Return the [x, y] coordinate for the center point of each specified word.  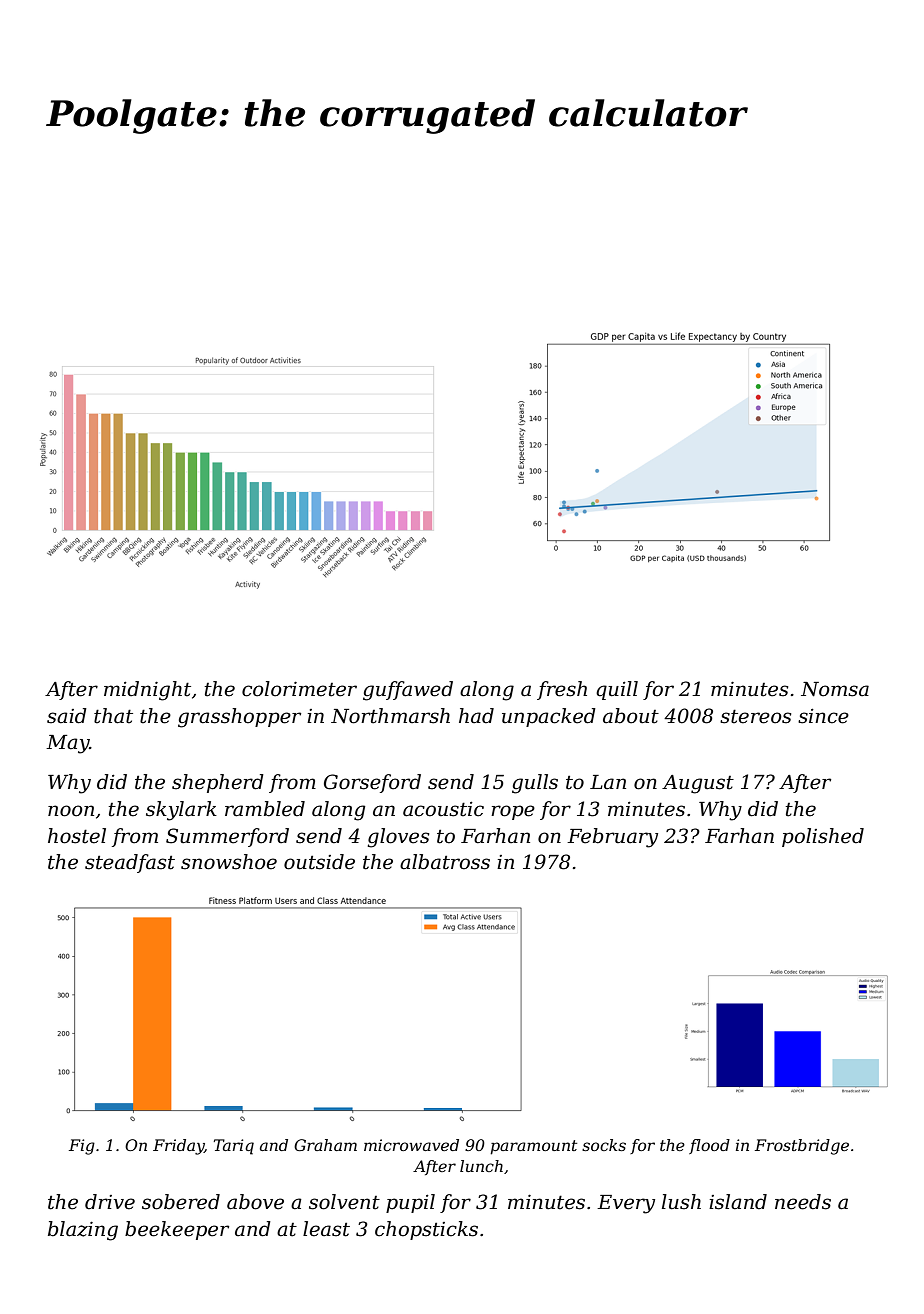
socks [604, 1145]
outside [319, 862]
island [738, 1202]
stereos [755, 716]
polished [823, 837]
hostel [77, 836]
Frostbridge [802, 1147]
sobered [181, 1202]
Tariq [234, 1147]
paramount [533, 1147]
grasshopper [239, 718]
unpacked [549, 717]
